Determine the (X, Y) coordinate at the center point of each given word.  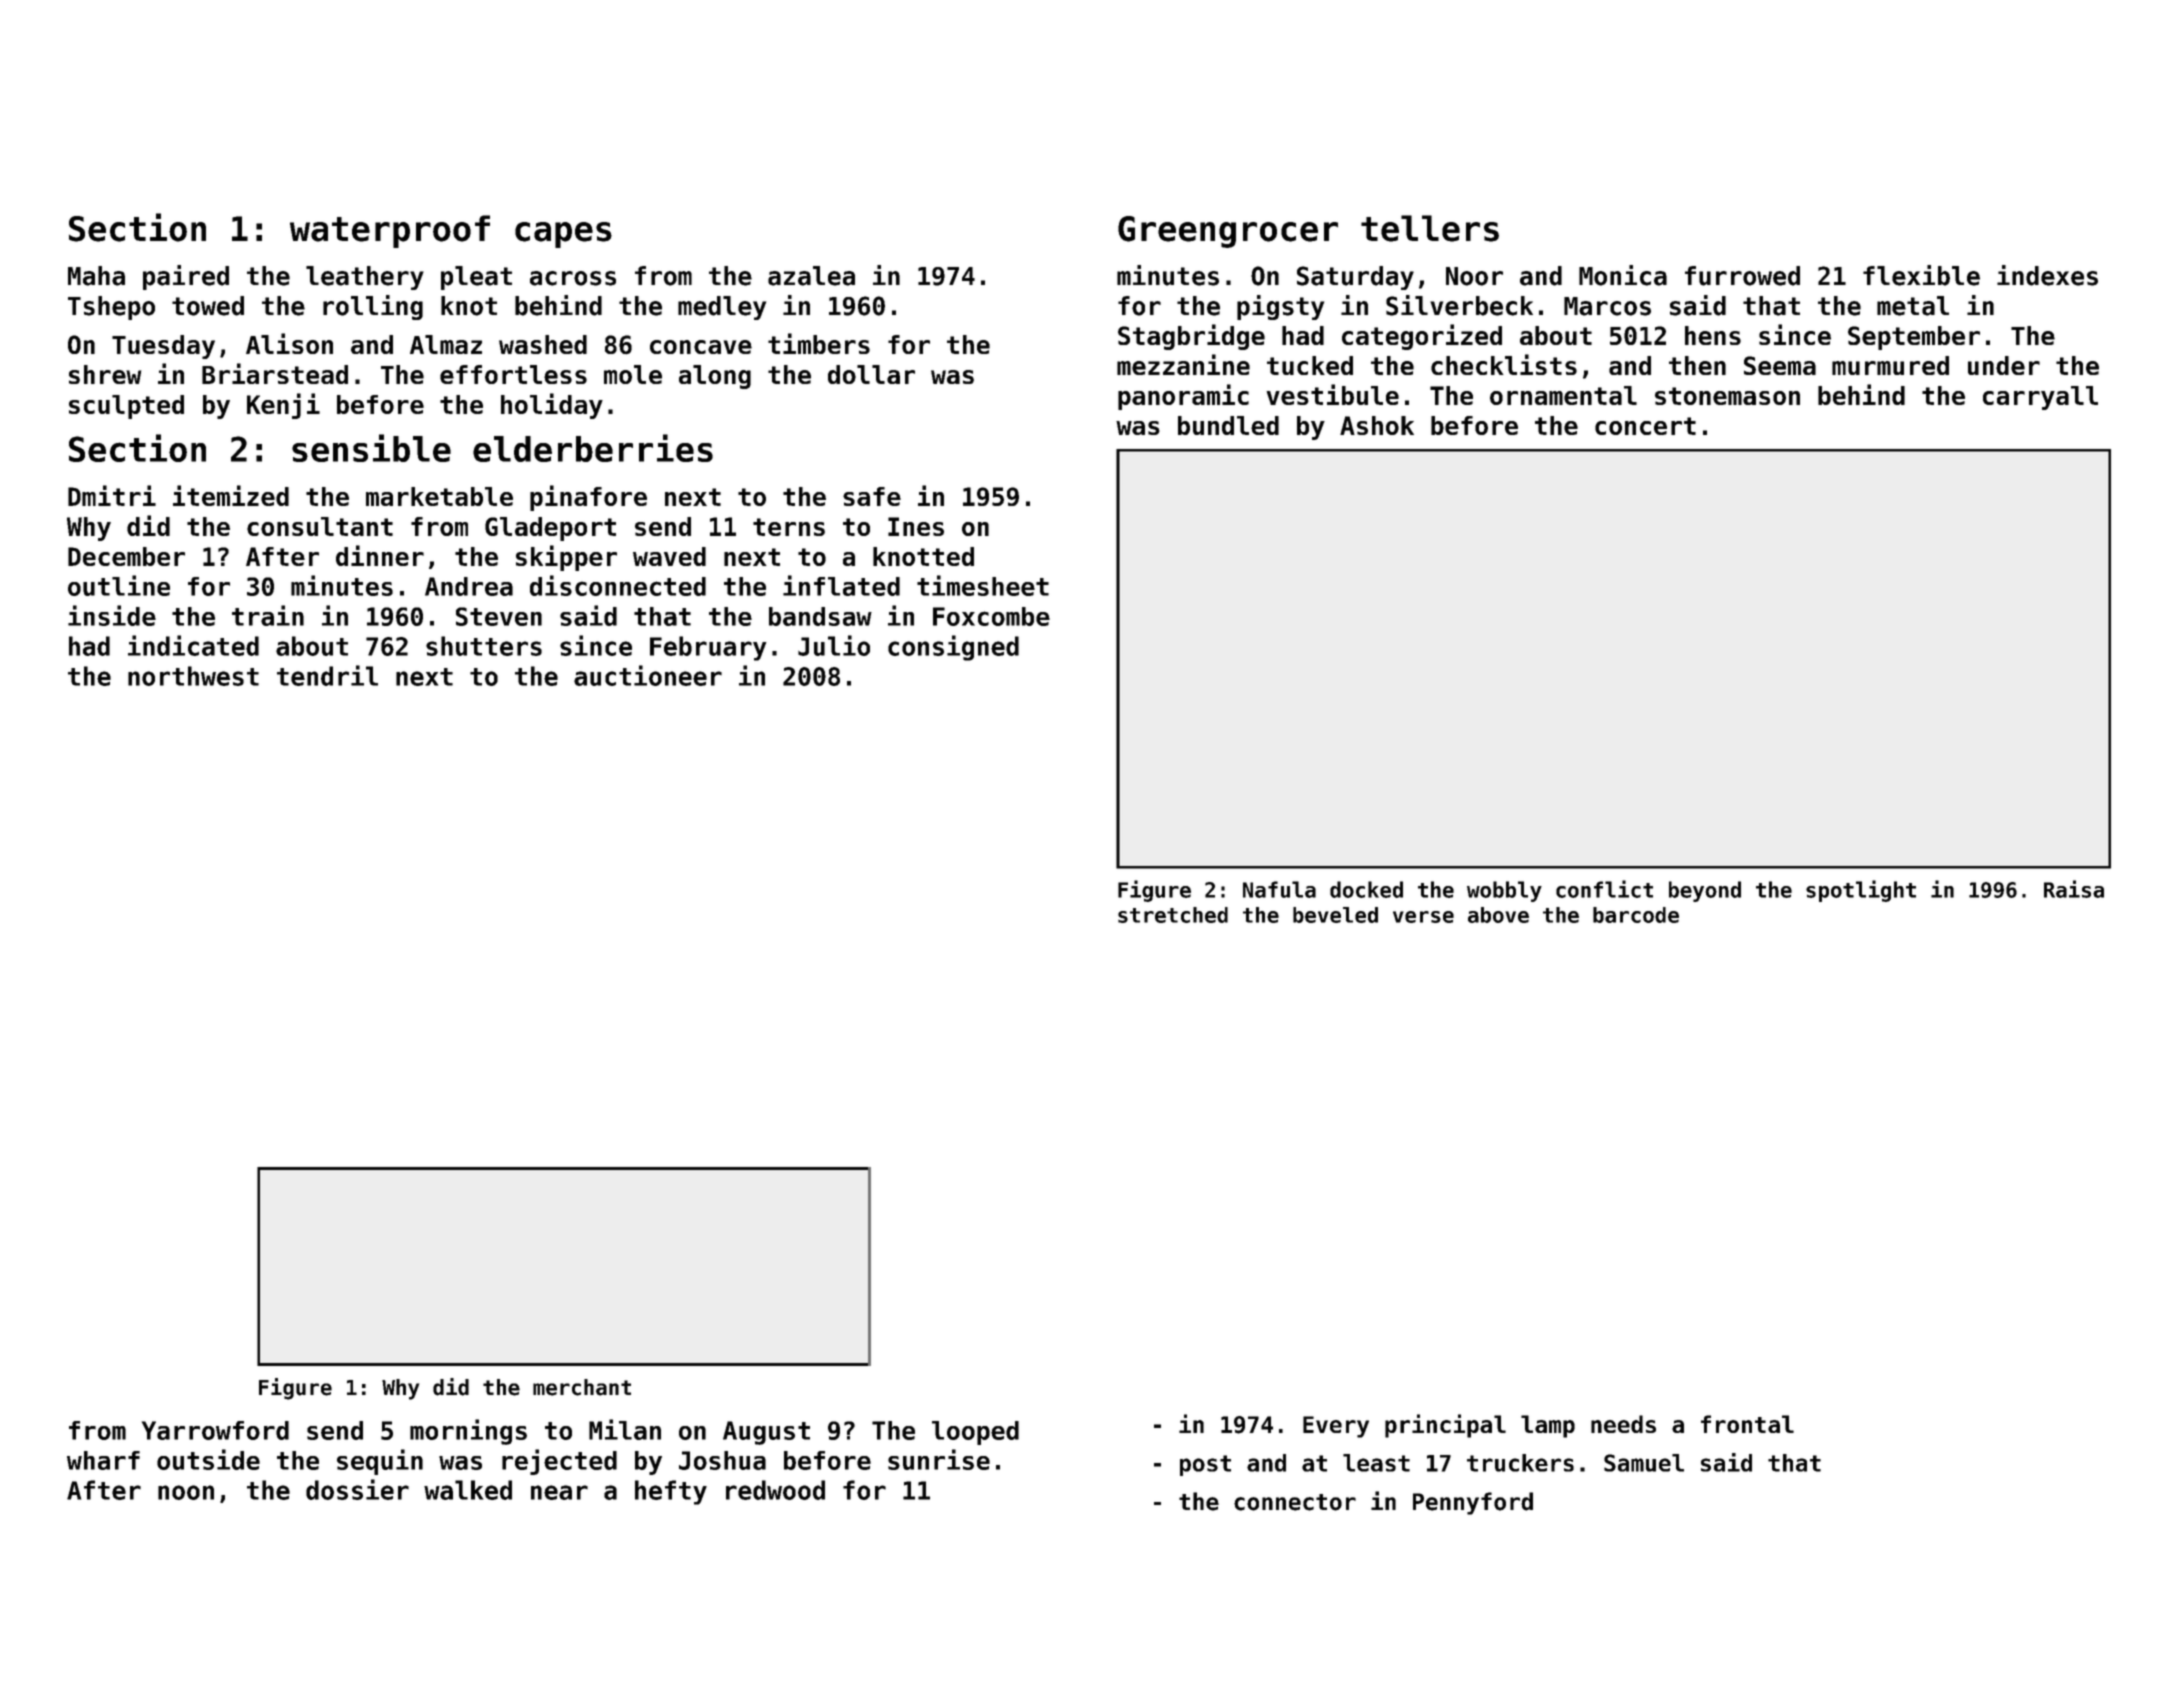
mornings (468, 1432)
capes (563, 235)
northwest (193, 676)
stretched (1173, 915)
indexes (2047, 275)
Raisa (2074, 889)
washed (543, 344)
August (766, 1433)
